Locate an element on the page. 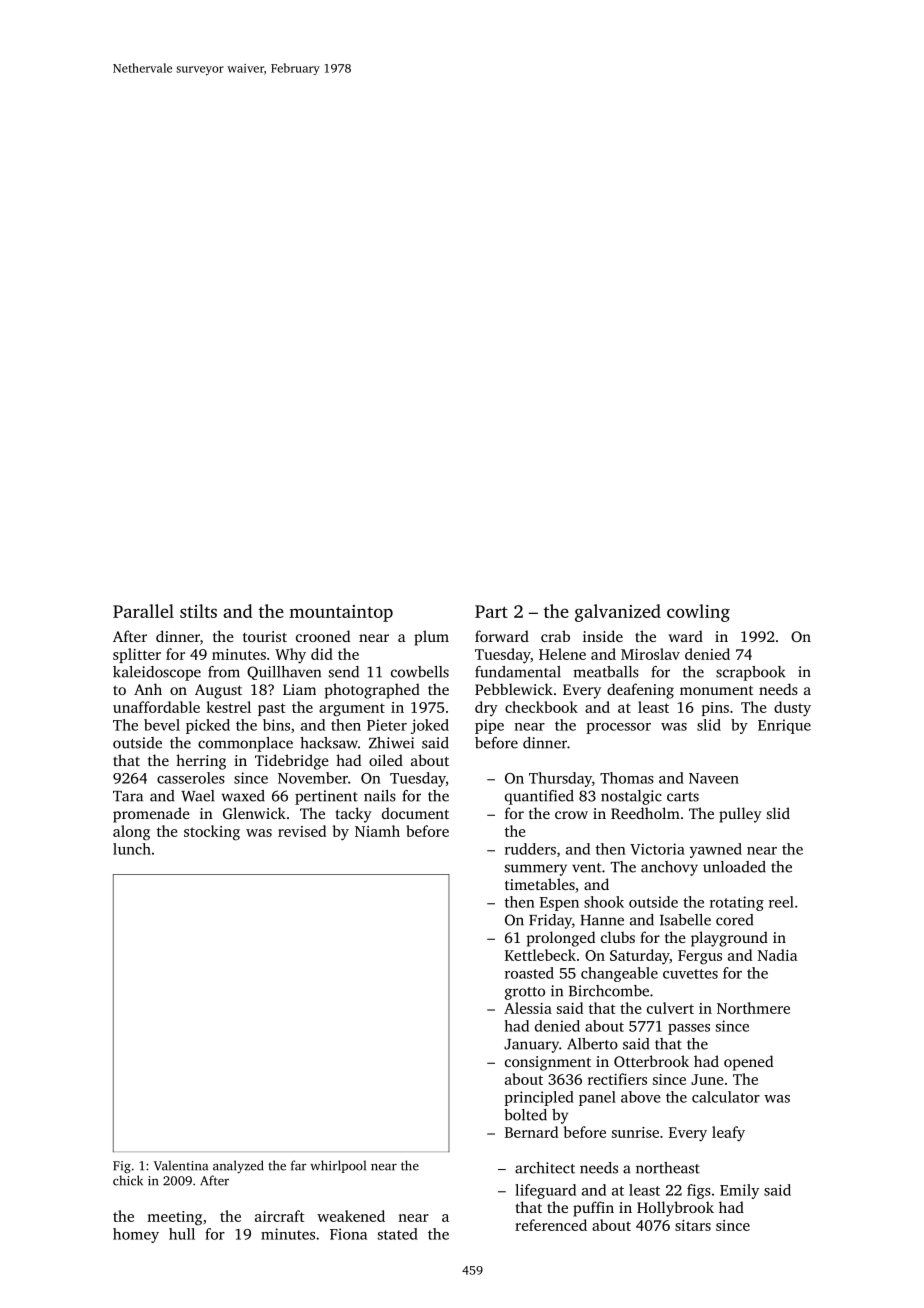 This image has height=1308, width=924. January is located at coordinates (531, 1046).
